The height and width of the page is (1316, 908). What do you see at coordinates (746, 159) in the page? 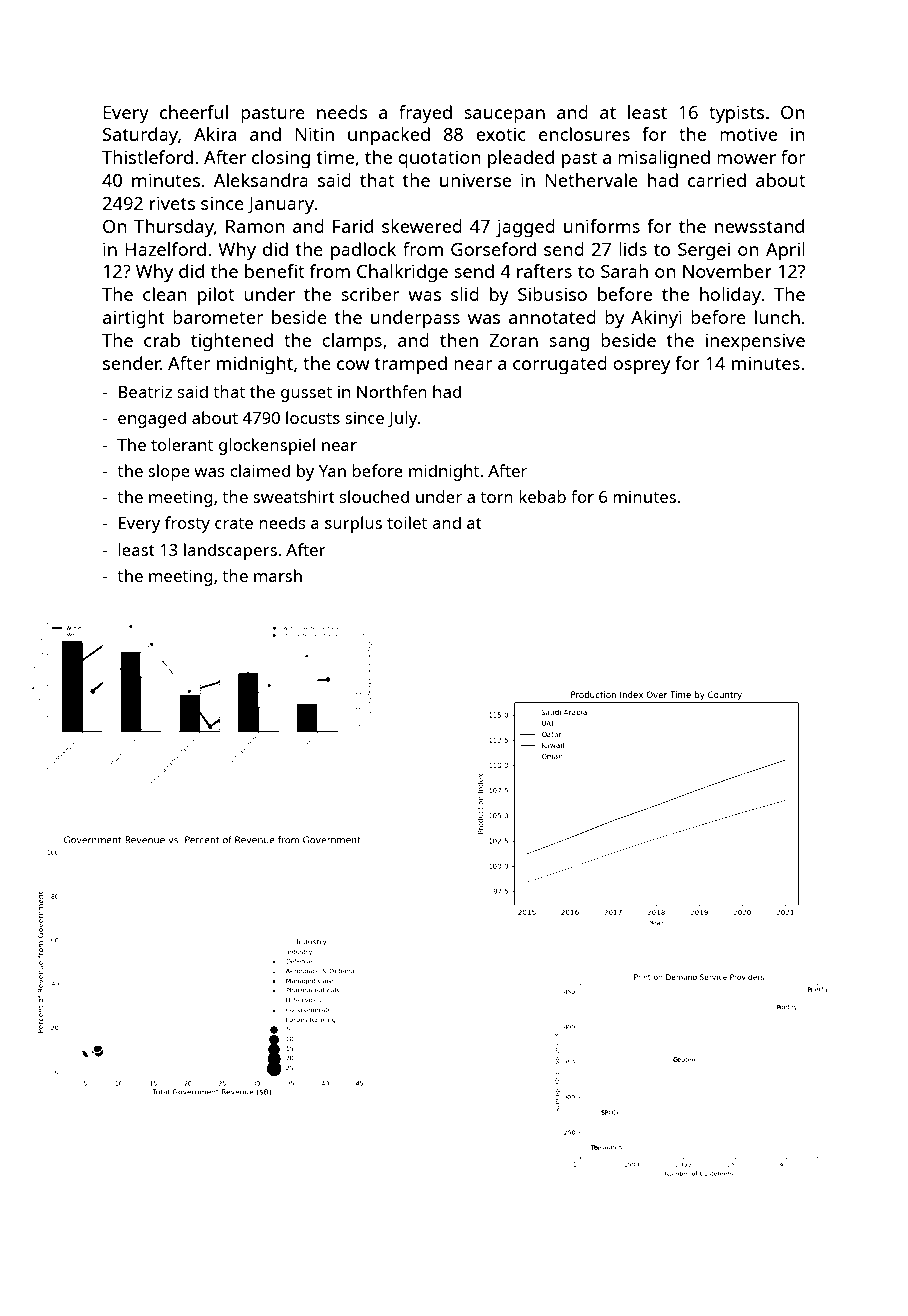
I see `mower` at bounding box center [746, 159].
